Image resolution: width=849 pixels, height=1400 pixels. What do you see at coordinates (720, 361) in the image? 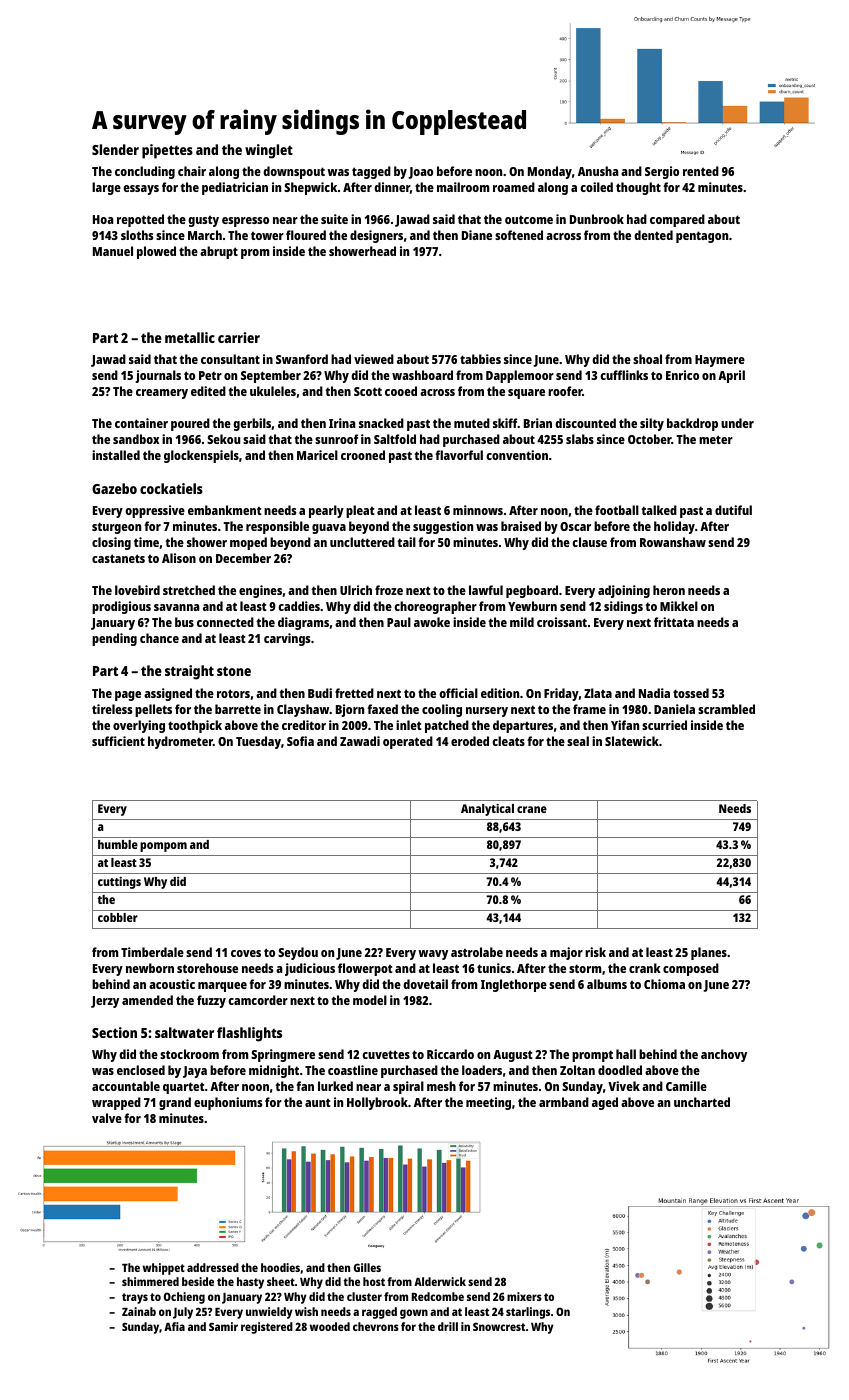
I see `Haymere` at bounding box center [720, 361].
